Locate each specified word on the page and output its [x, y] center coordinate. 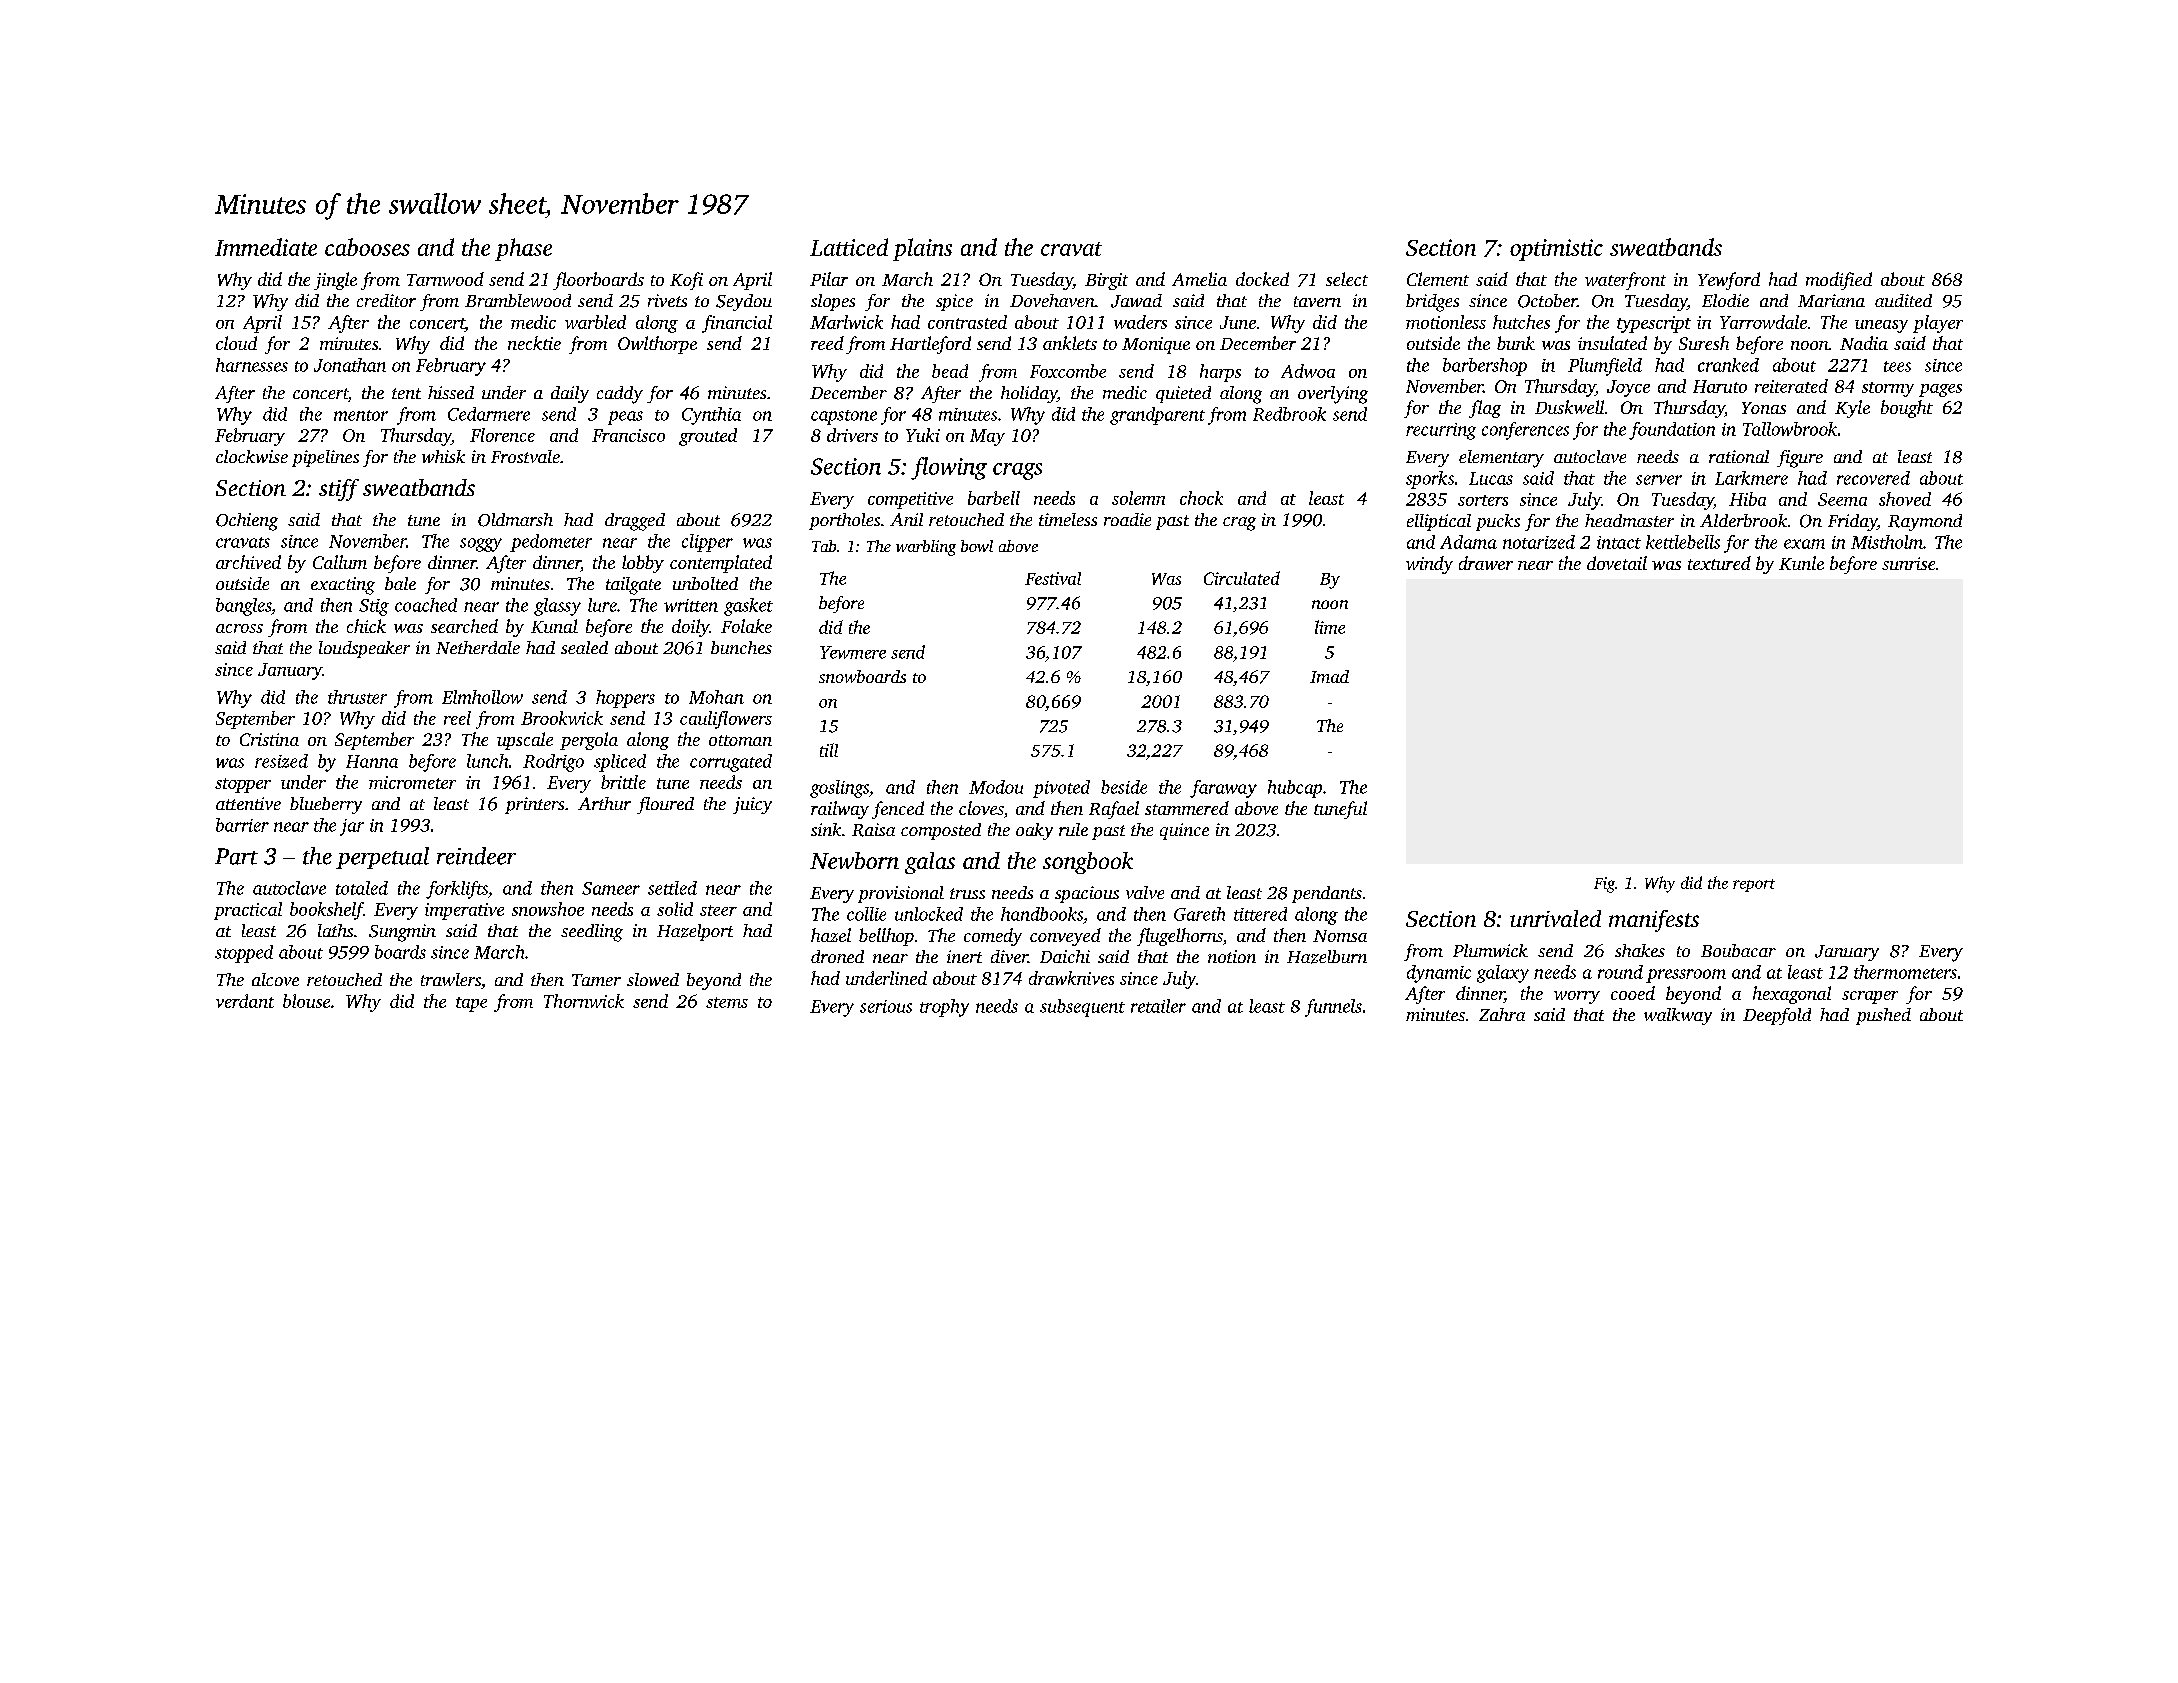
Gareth [1199, 914]
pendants [1327, 894]
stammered [1187, 808]
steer [718, 910]
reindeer [476, 856]
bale [400, 583]
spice [954, 302]
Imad [1329, 676]
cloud [236, 343]
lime [1330, 627]
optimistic [1556, 250]
